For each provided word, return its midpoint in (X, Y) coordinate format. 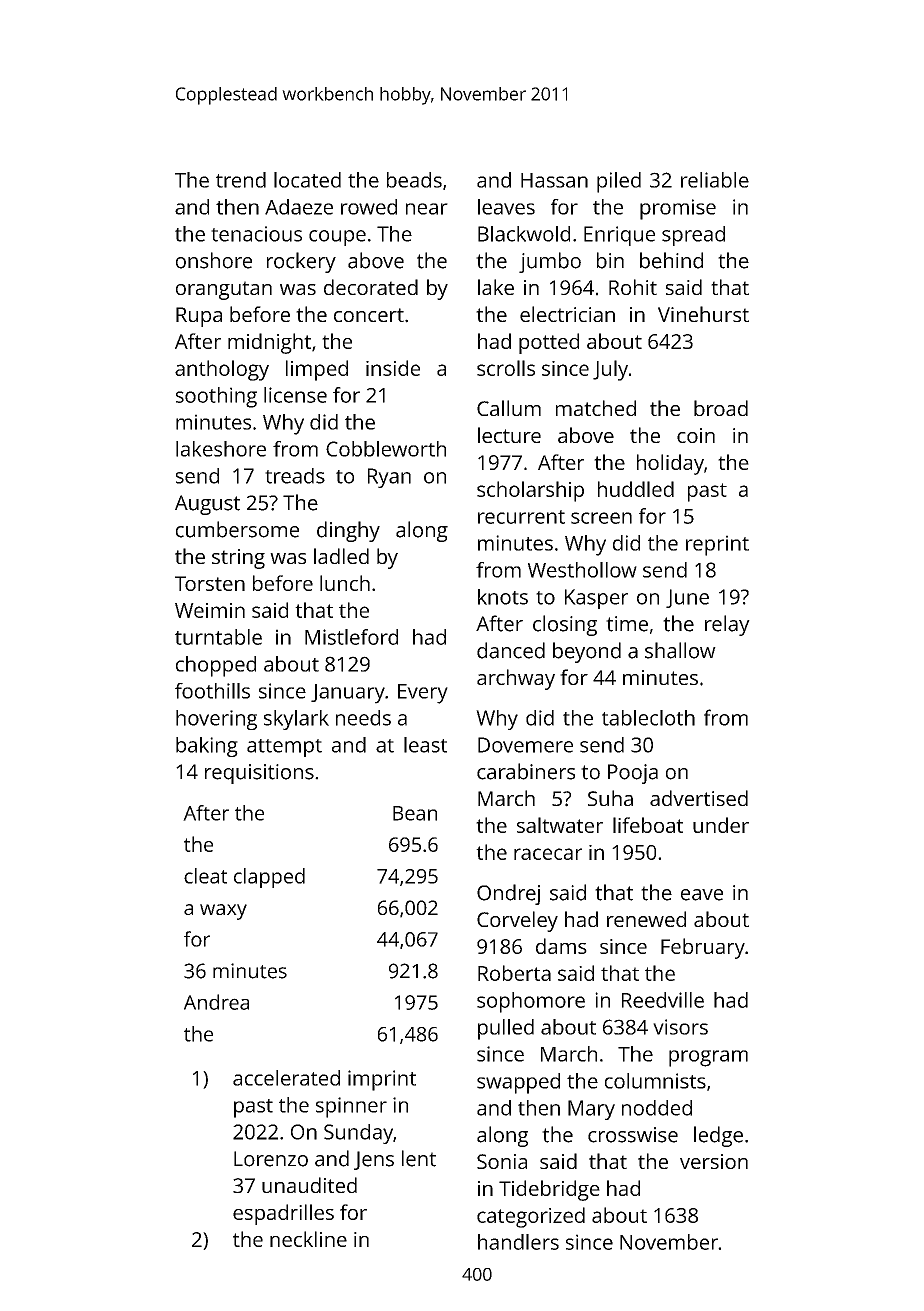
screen (601, 518)
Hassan (554, 180)
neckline (308, 1239)
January (348, 694)
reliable (715, 180)
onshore (214, 260)
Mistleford (351, 637)
